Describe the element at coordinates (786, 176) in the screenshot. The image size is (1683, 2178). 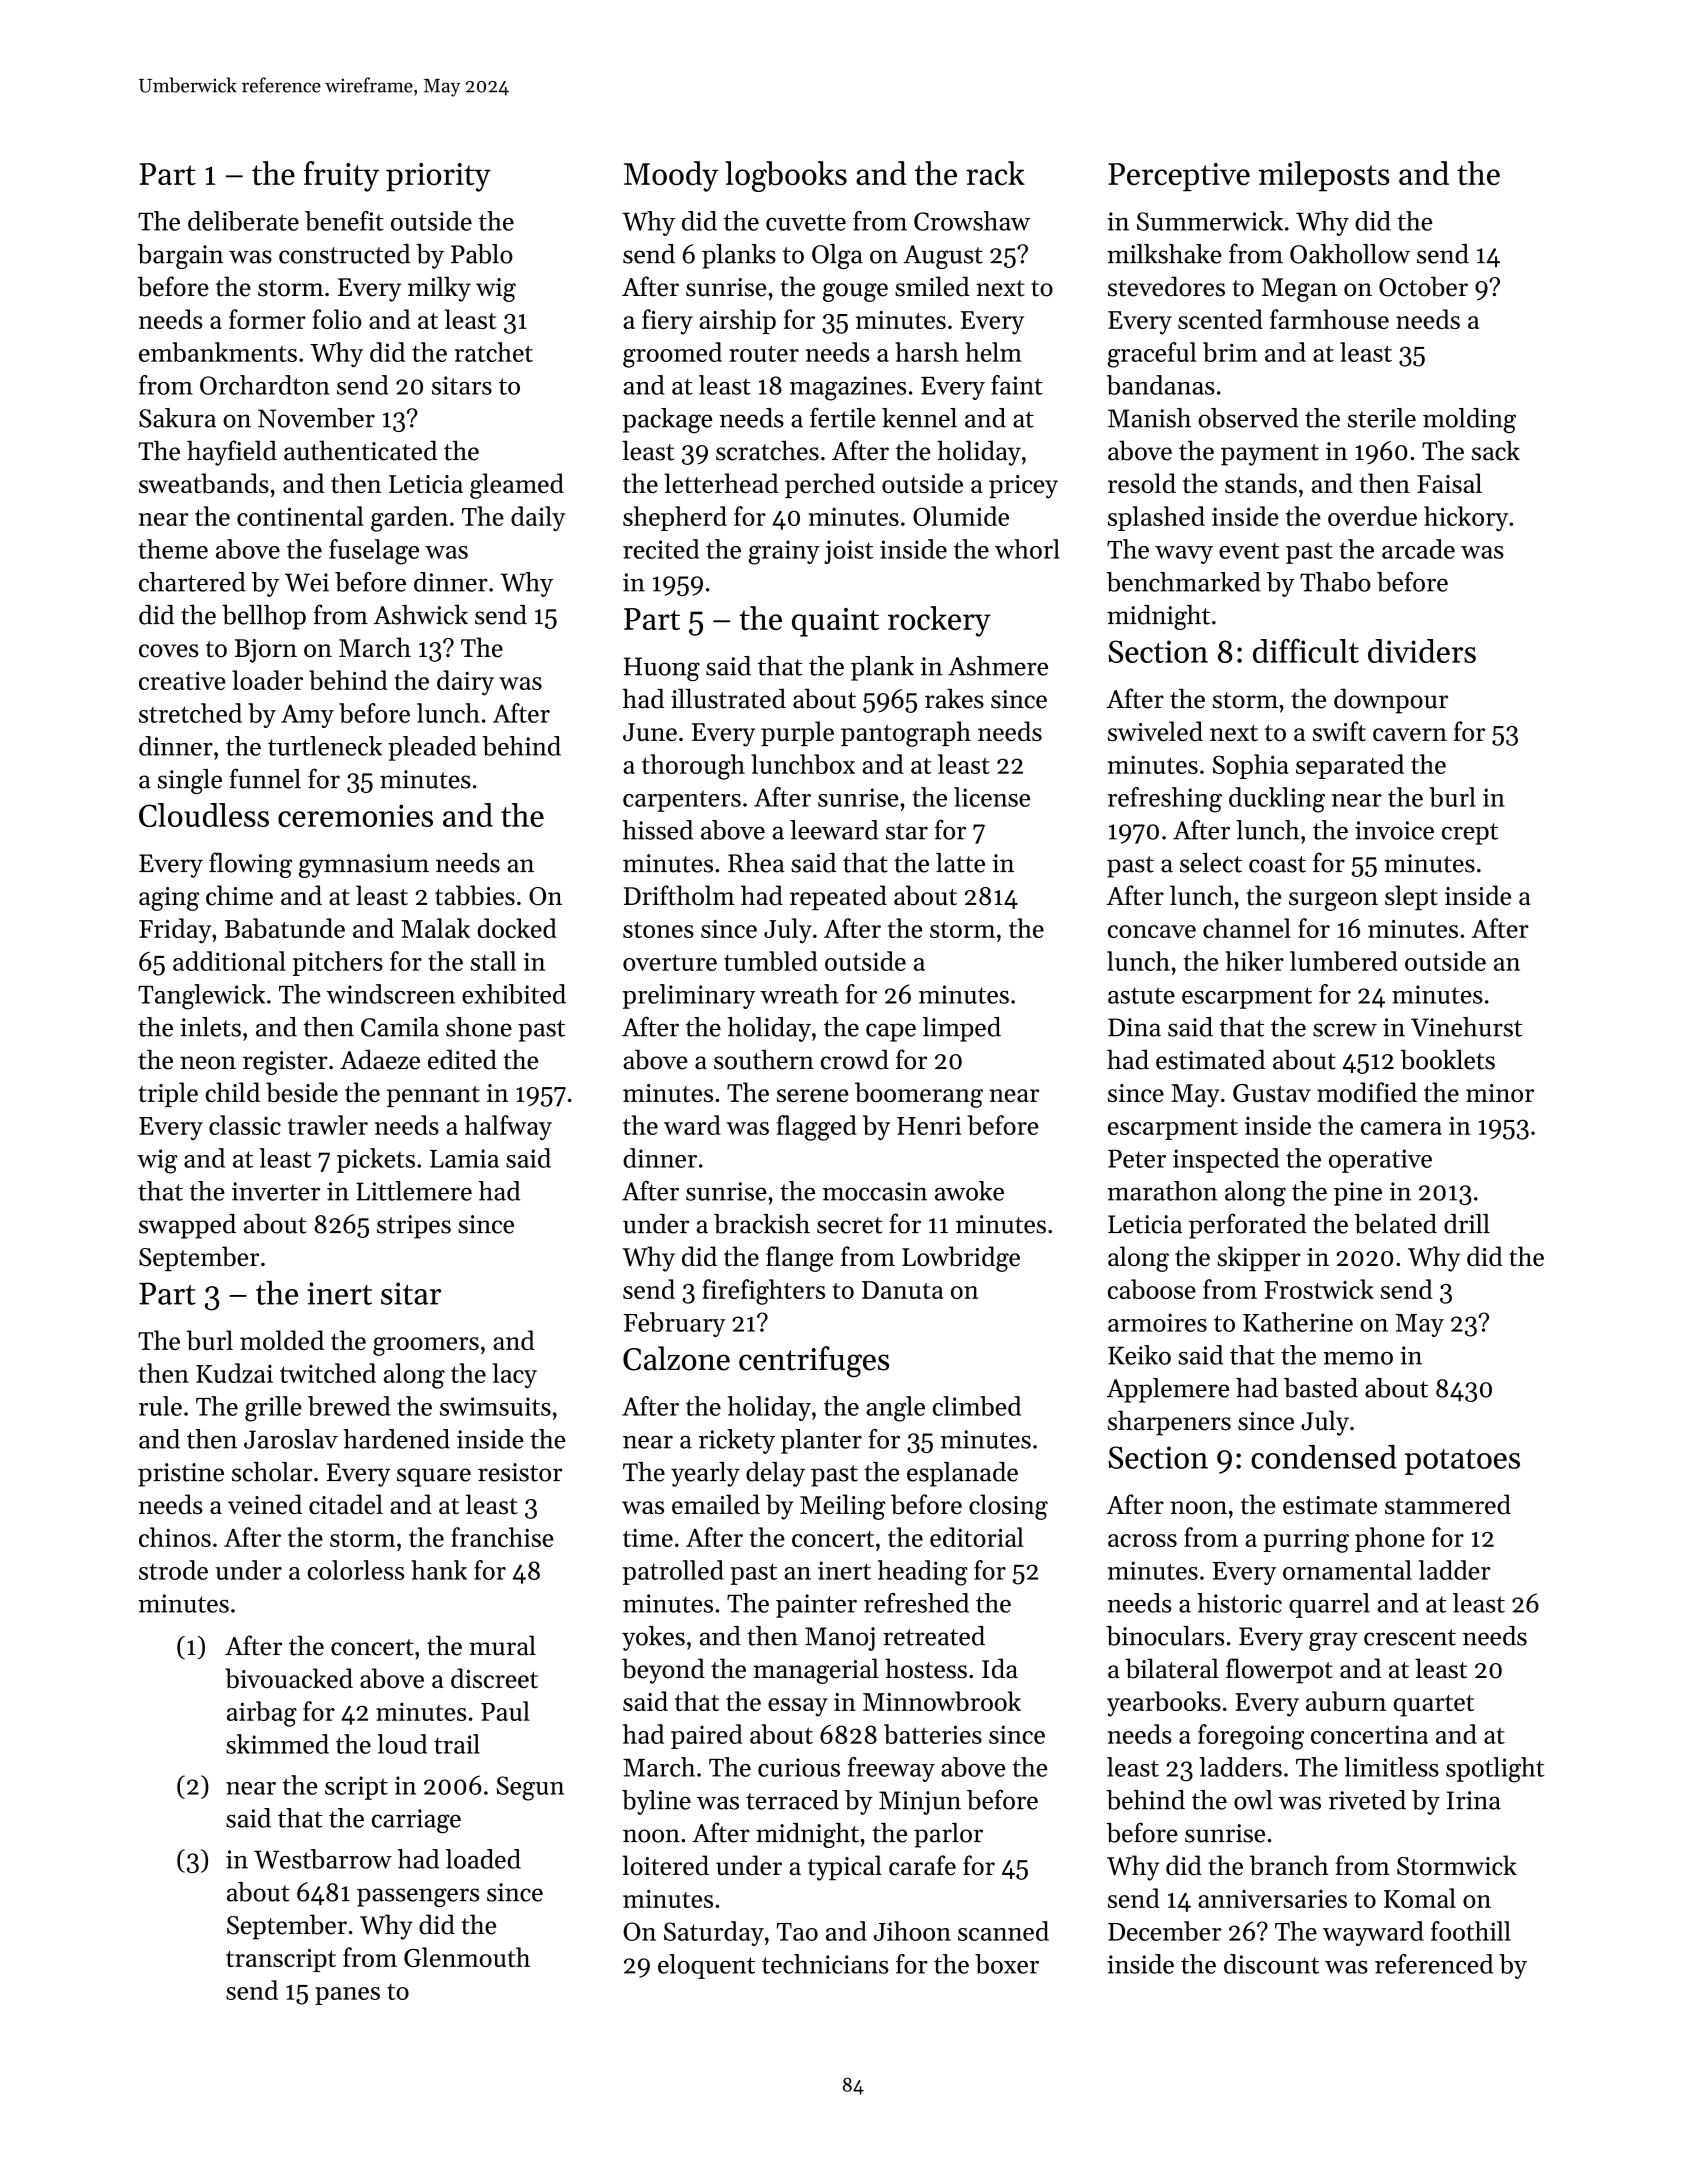
I see `logbooks` at that location.
